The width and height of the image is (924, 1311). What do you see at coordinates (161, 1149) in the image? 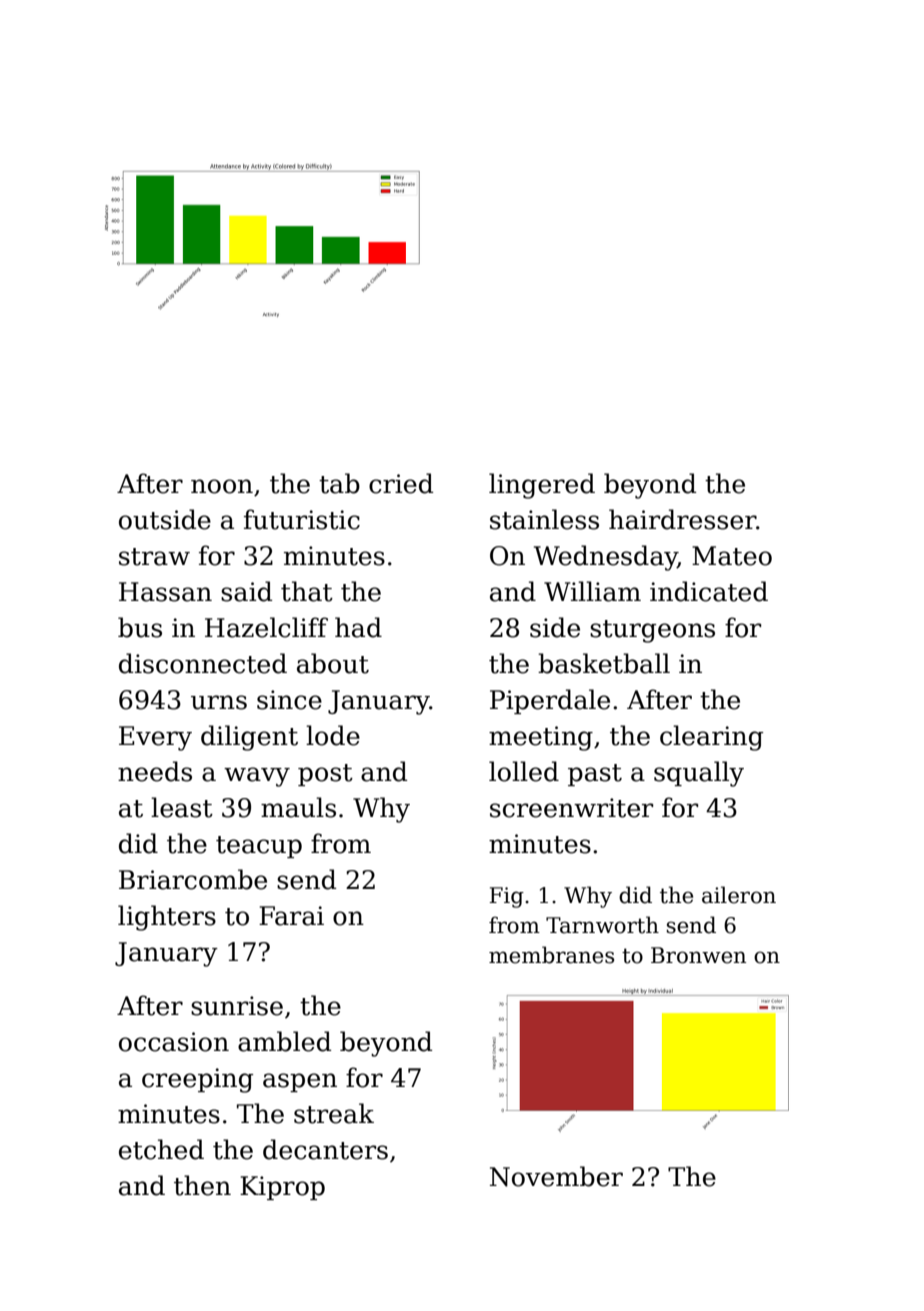
I see `etched` at bounding box center [161, 1149].
